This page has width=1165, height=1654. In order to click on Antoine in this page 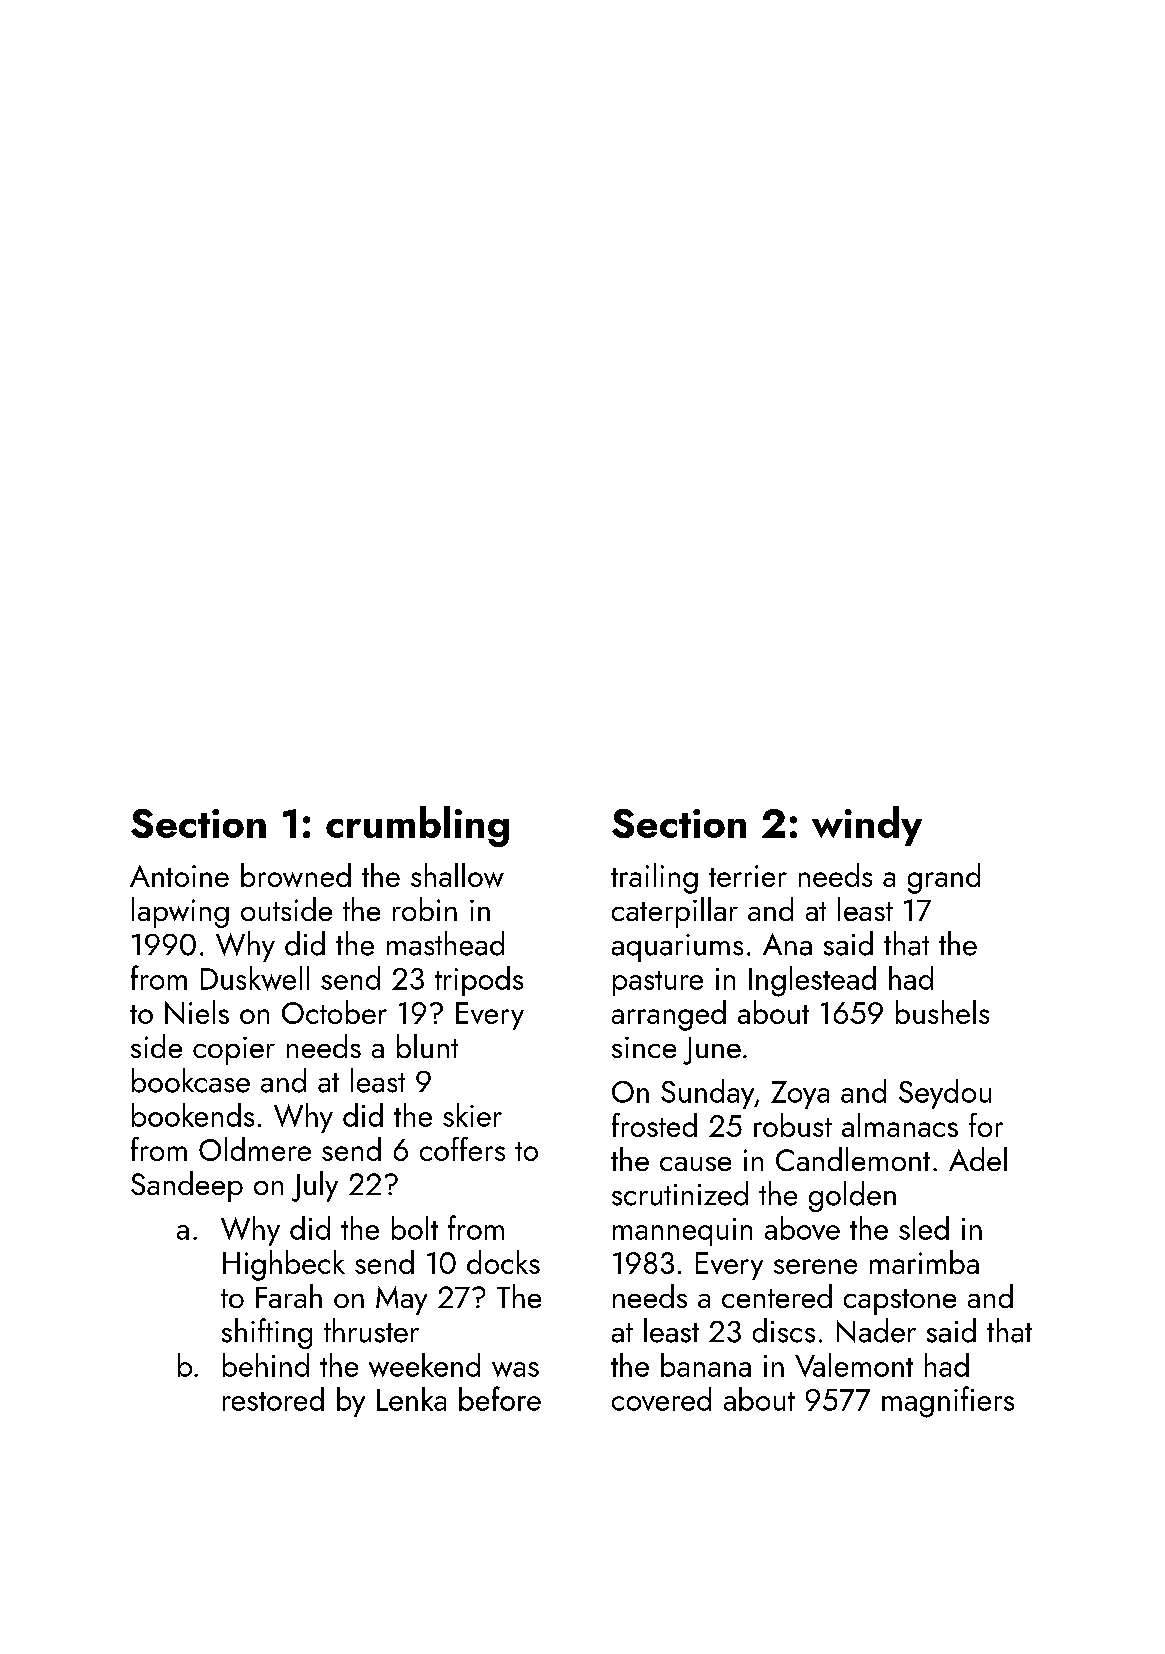, I will do `click(179, 876)`.
